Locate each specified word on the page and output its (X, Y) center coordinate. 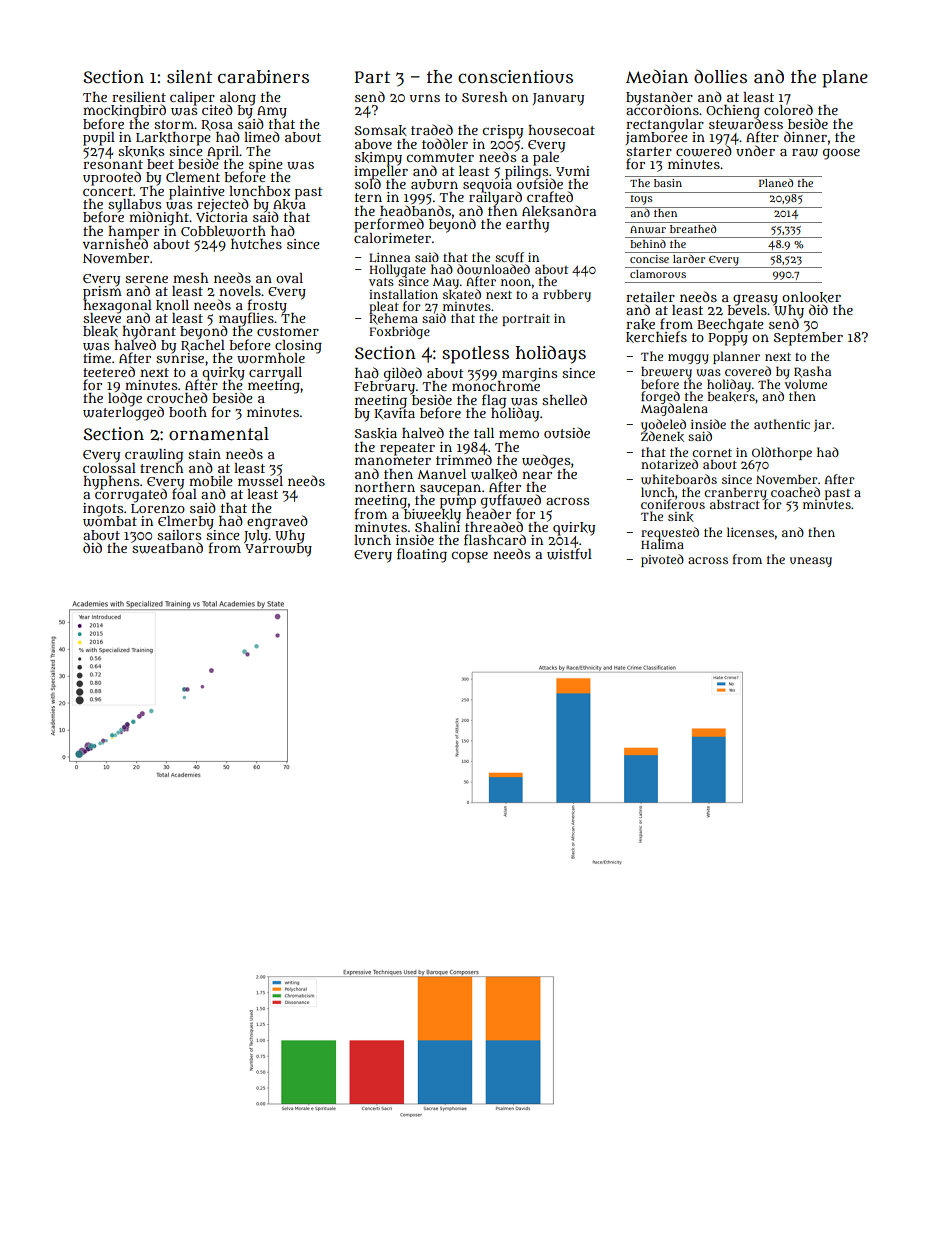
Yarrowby (278, 550)
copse (470, 557)
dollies (720, 76)
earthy (527, 226)
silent (189, 76)
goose (841, 154)
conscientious (515, 77)
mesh (190, 278)
